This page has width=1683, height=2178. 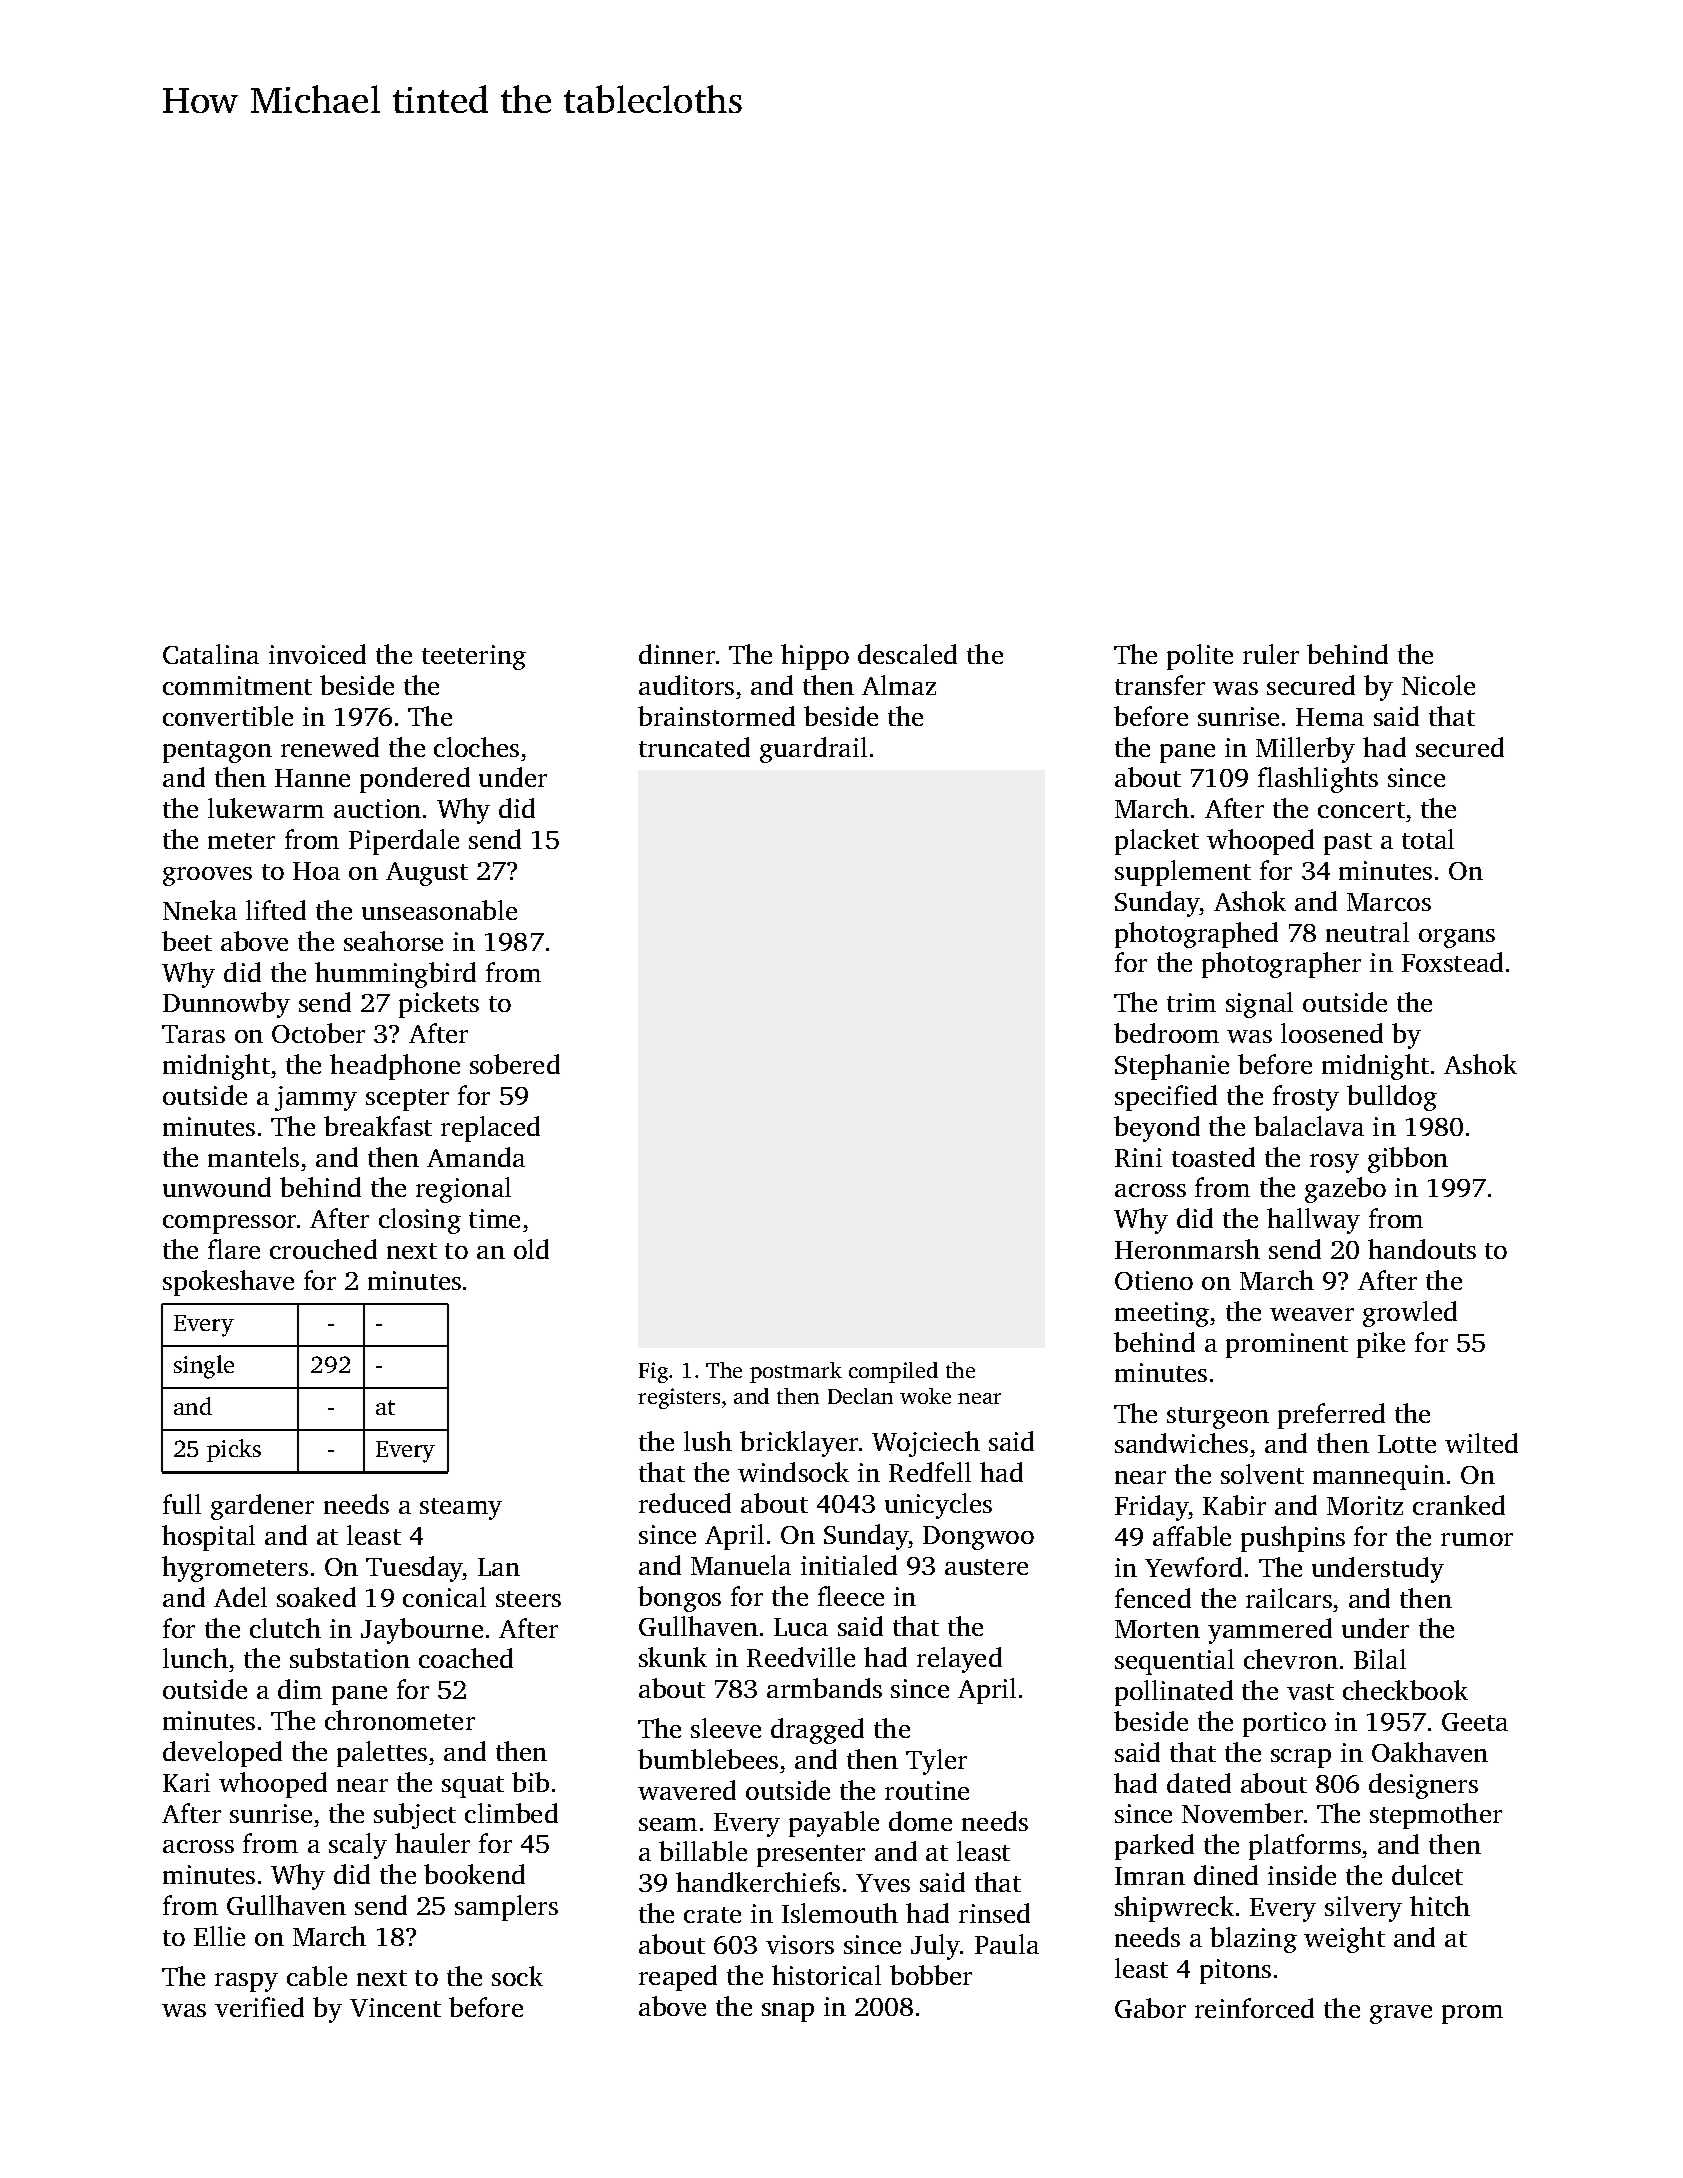 What do you see at coordinates (1166, 1033) in the page?
I see `bedroom` at bounding box center [1166, 1033].
